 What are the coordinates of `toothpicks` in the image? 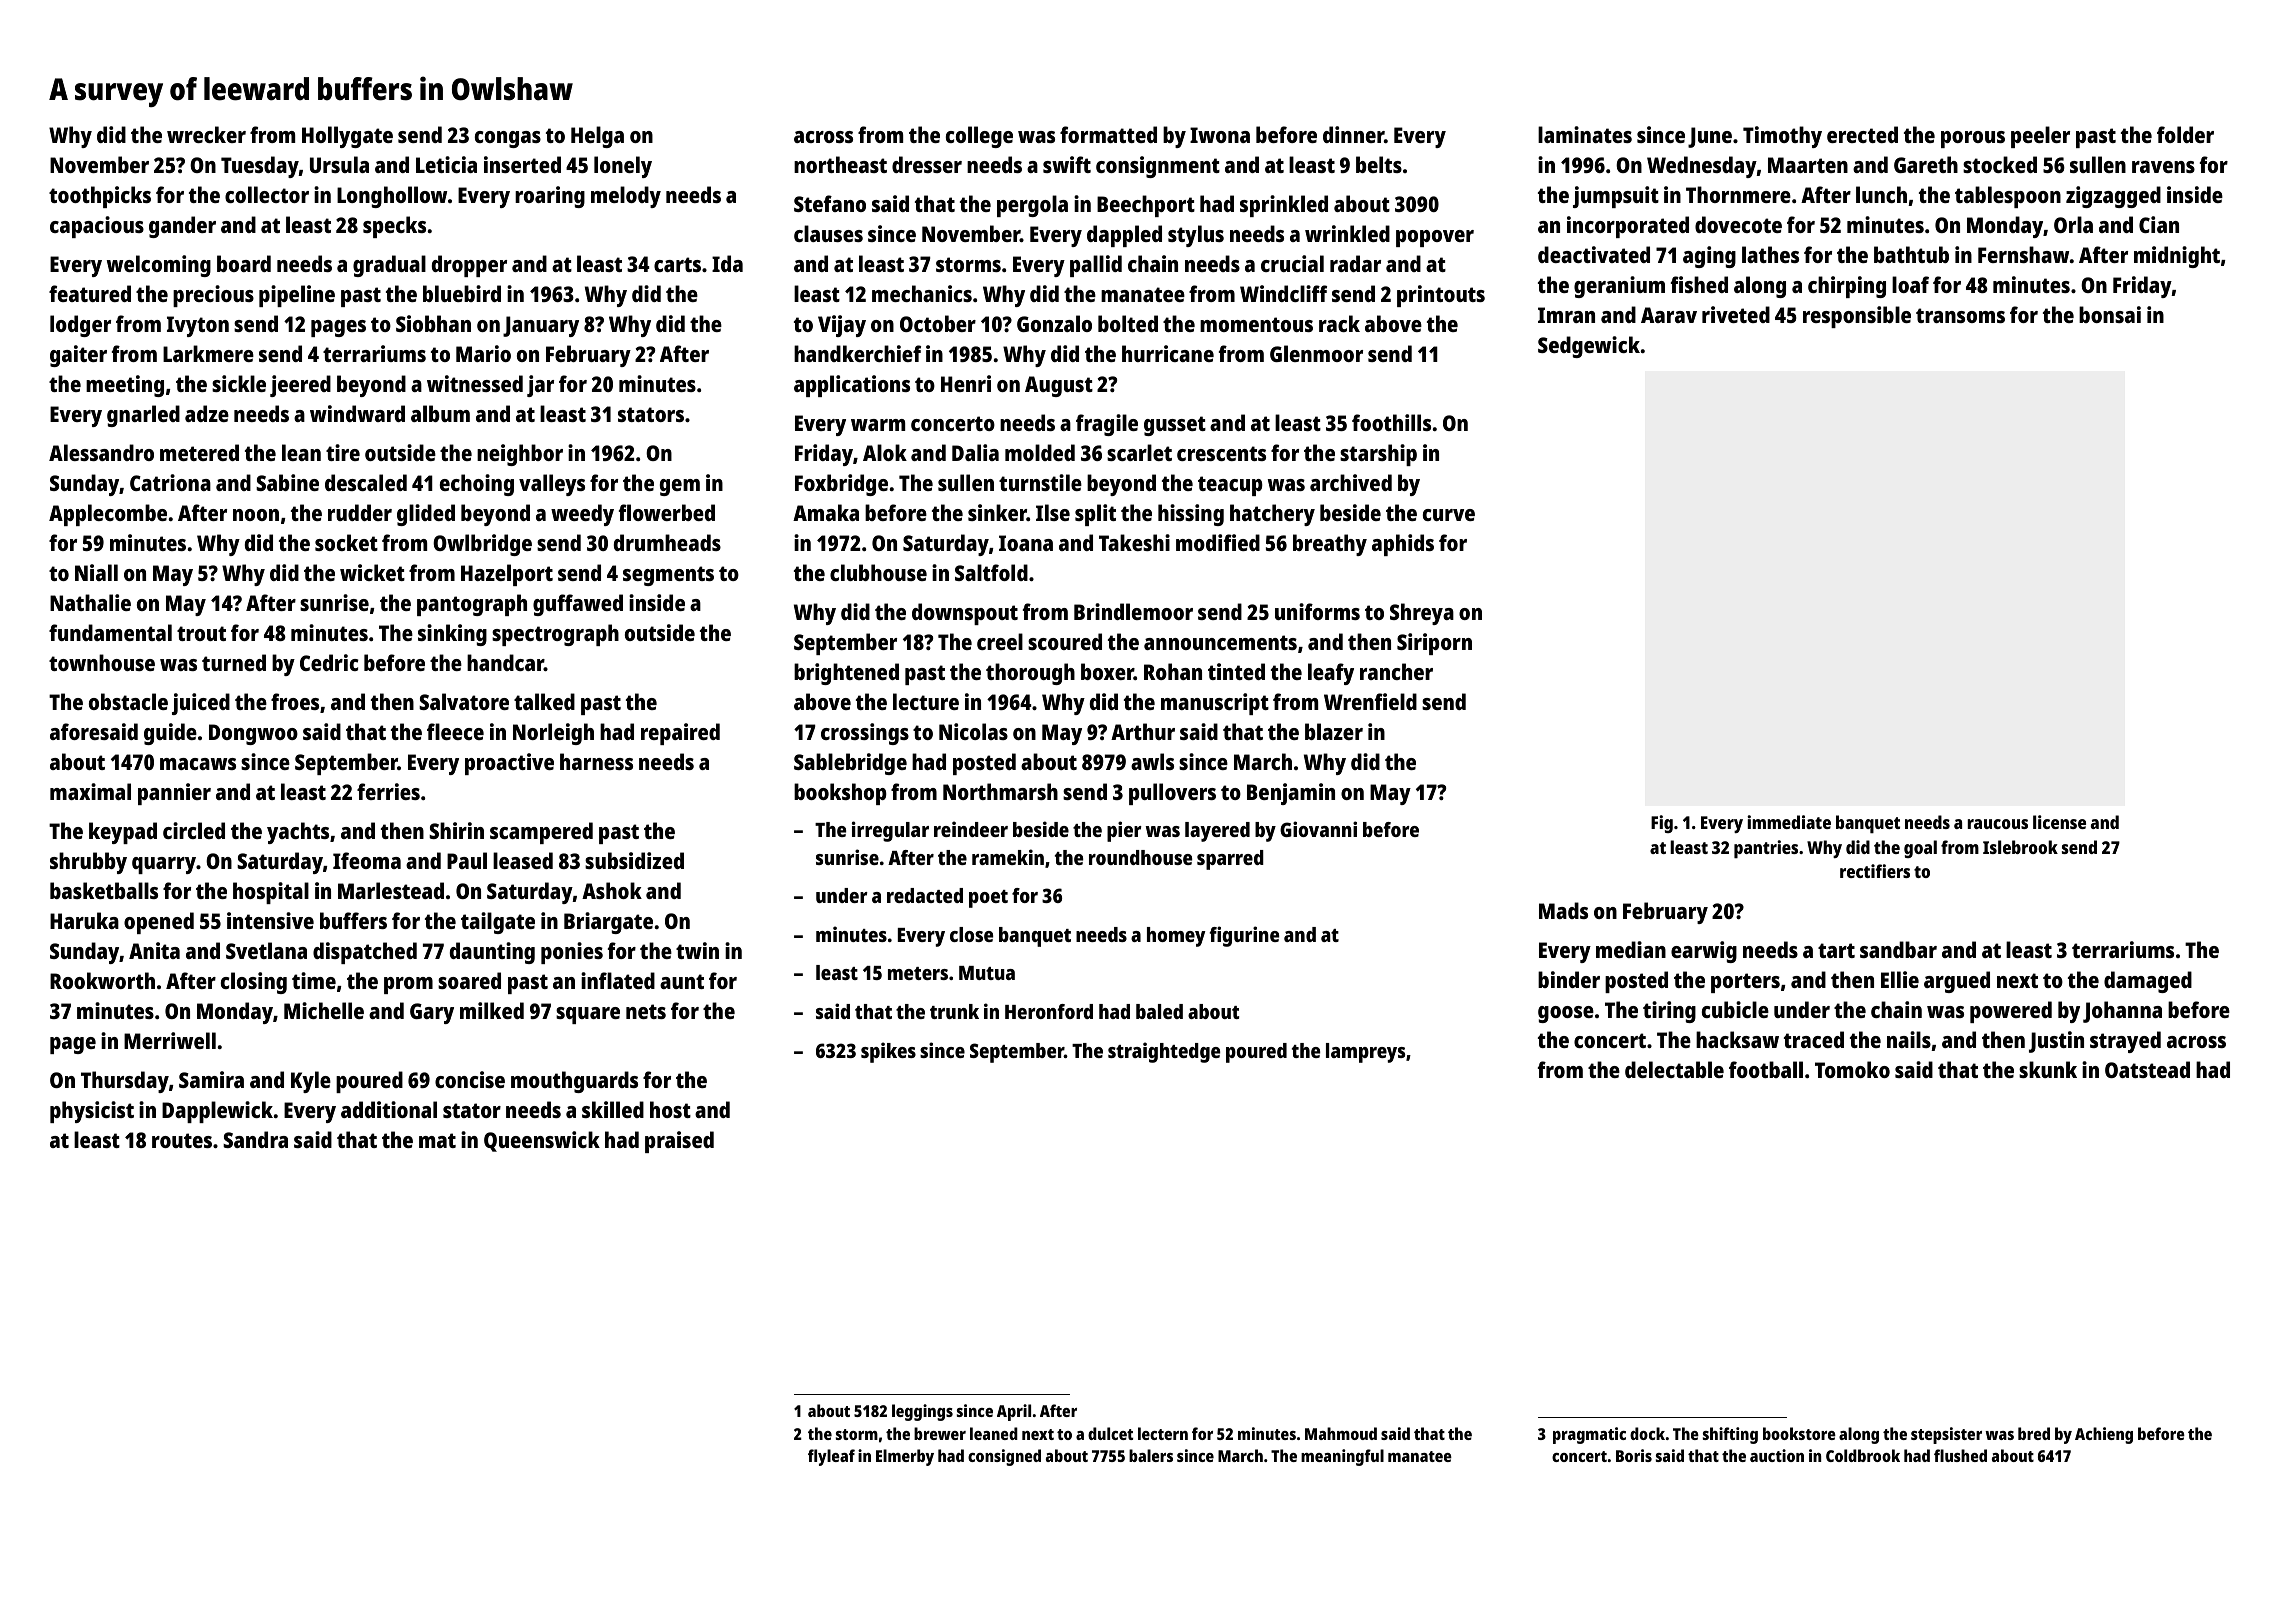 It's located at (100, 197).
